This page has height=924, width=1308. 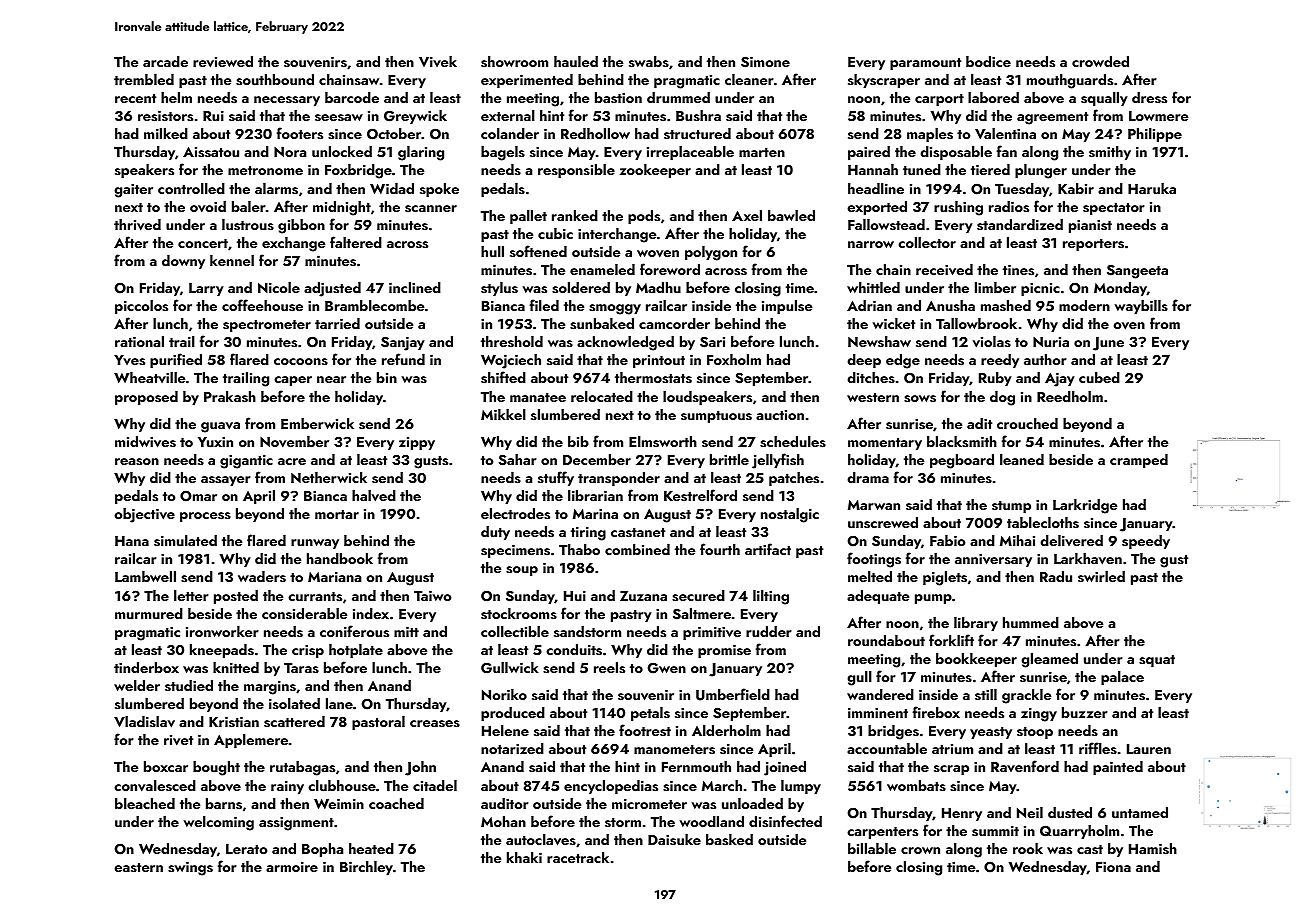 What do you see at coordinates (790, 515) in the page?
I see `nostalgic` at bounding box center [790, 515].
